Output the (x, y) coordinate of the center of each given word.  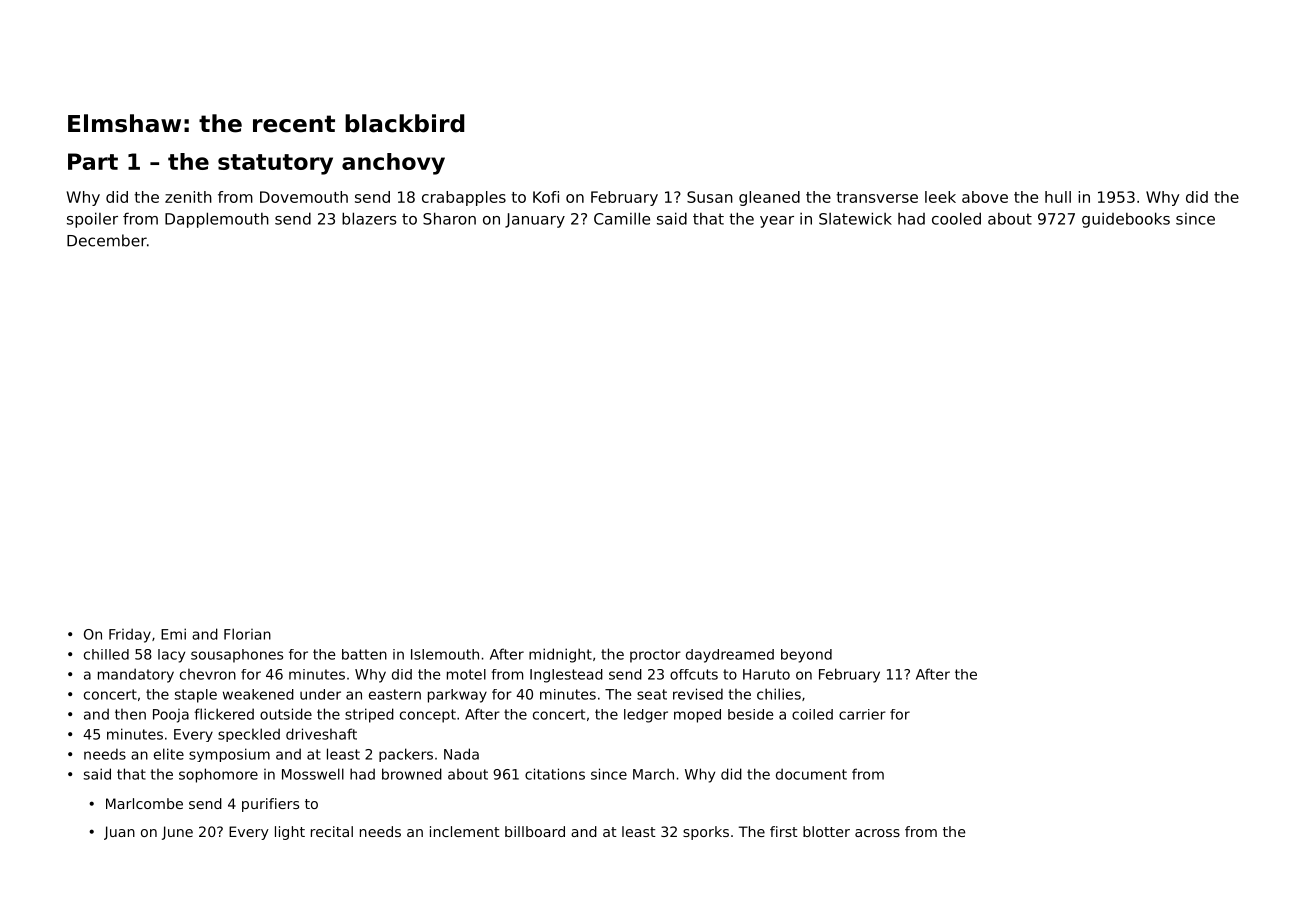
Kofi (546, 197)
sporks (706, 833)
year (777, 222)
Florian (247, 634)
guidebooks (1126, 220)
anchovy (393, 164)
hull (1058, 197)
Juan (119, 833)
